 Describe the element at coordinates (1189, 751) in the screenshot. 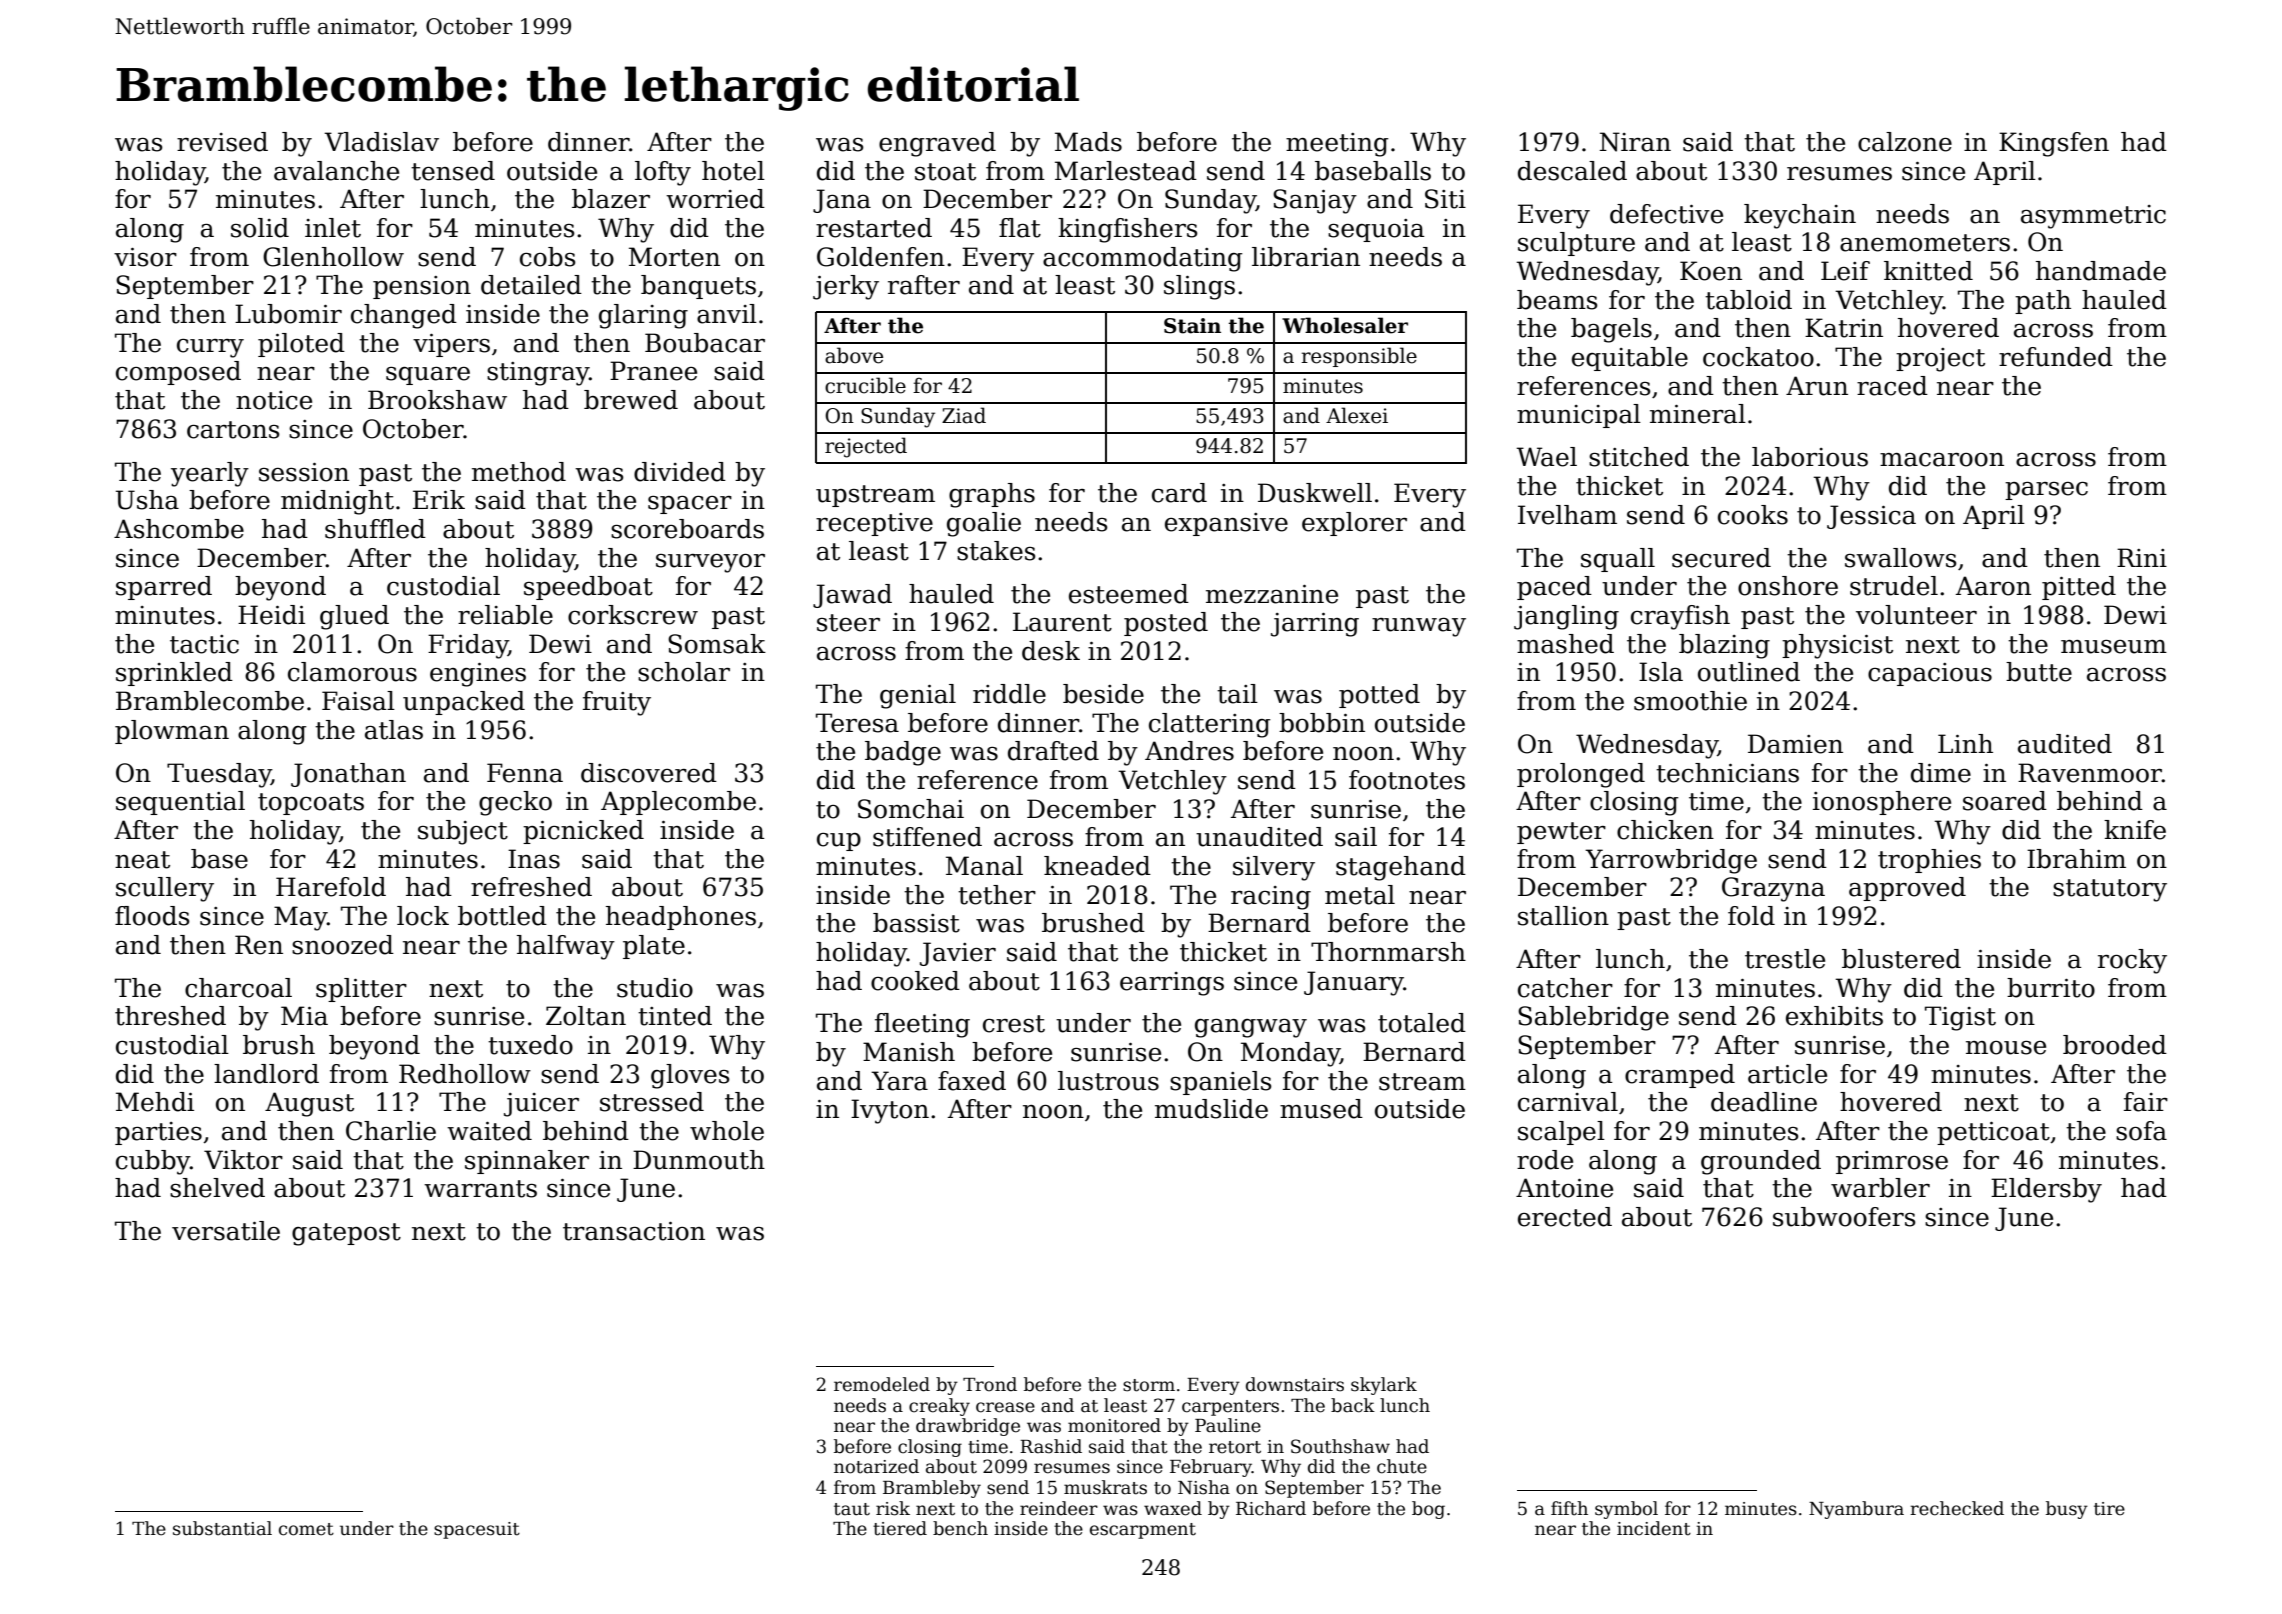

I see `Andres` at that location.
